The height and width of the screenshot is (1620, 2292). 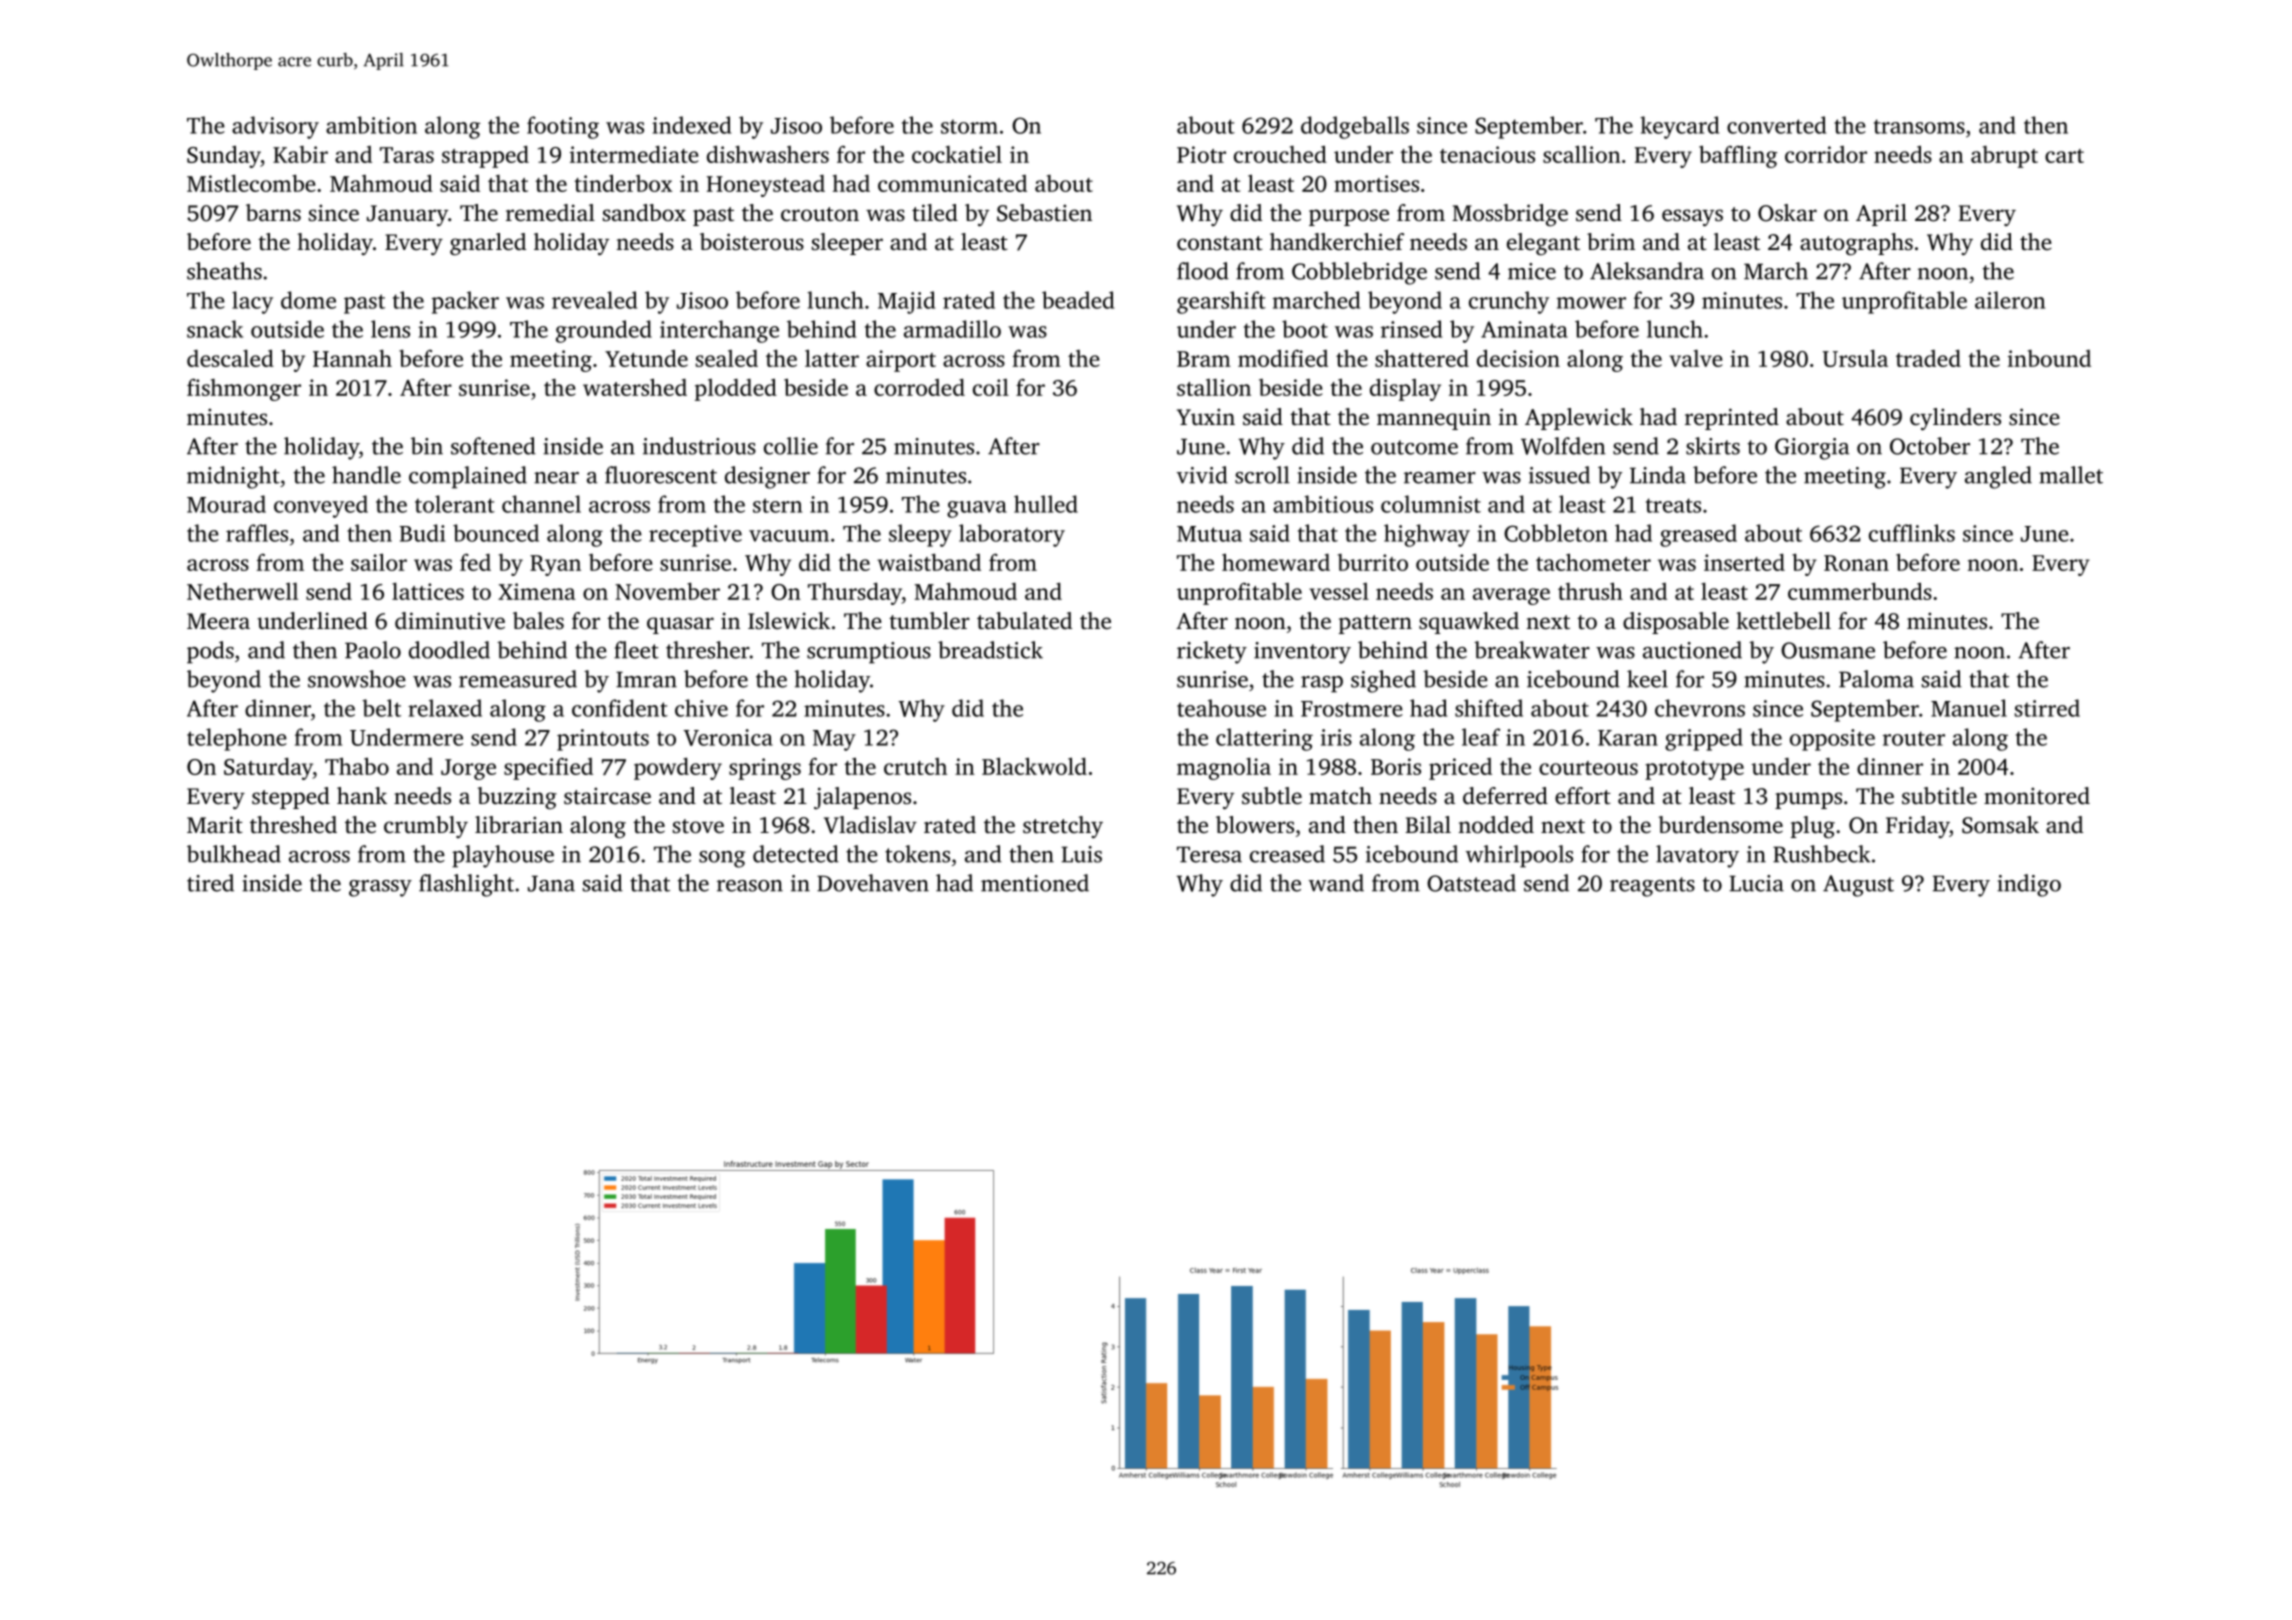 I want to click on plug, so click(x=1813, y=827).
